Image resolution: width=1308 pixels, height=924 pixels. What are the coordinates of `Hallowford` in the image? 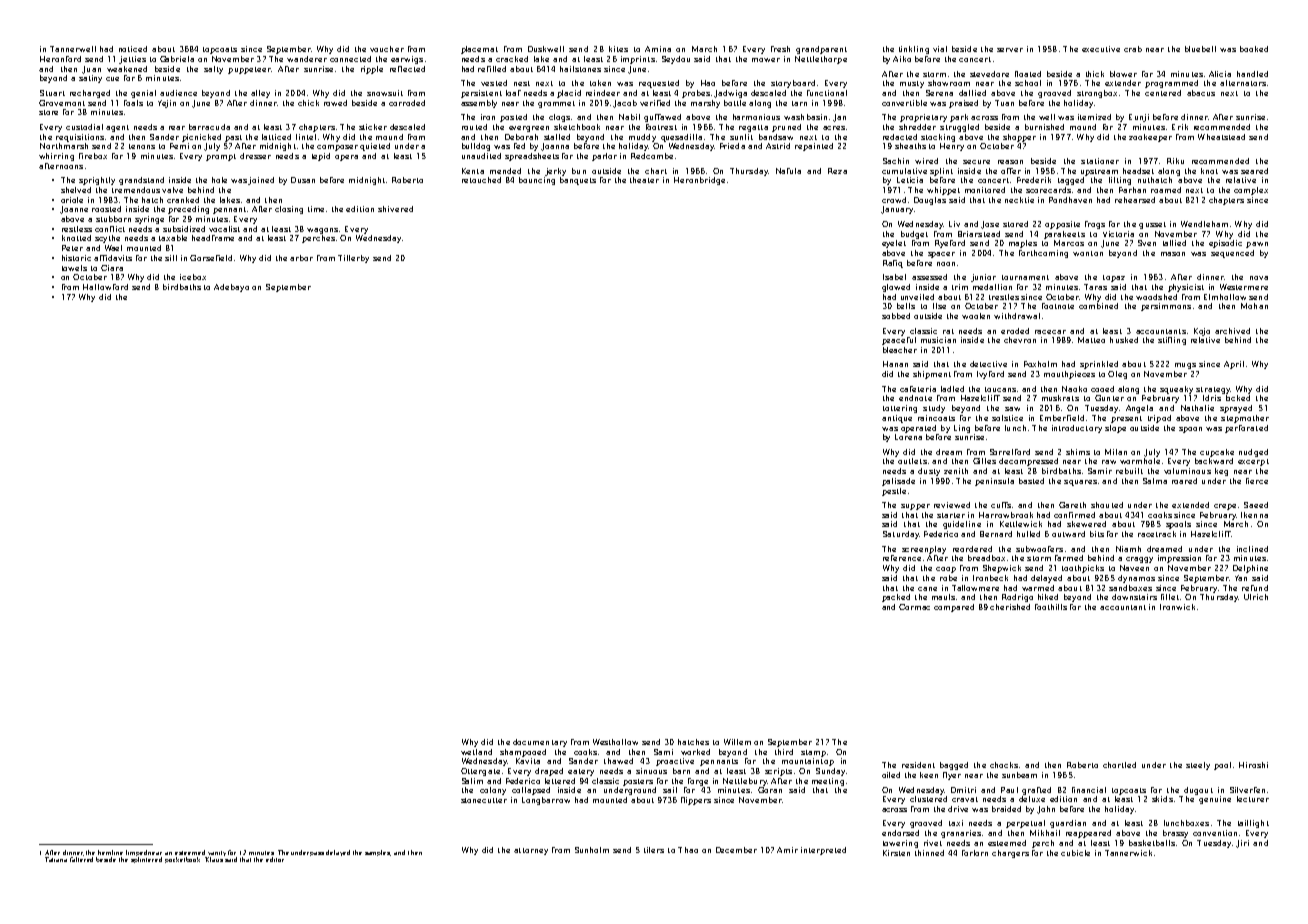 It's located at (105, 287).
